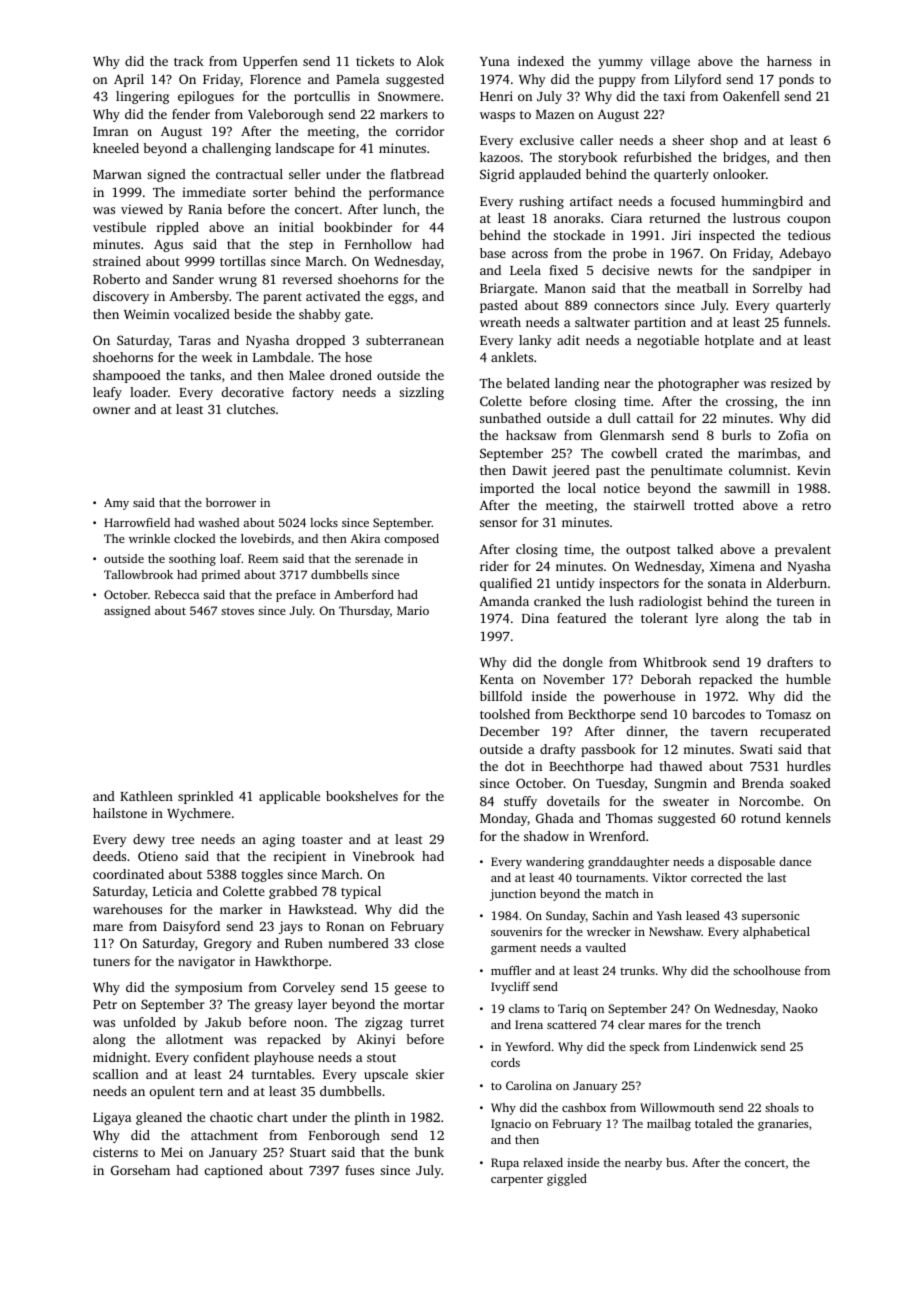 Image resolution: width=924 pixels, height=1308 pixels. What do you see at coordinates (289, 797) in the page?
I see `applicable` at bounding box center [289, 797].
